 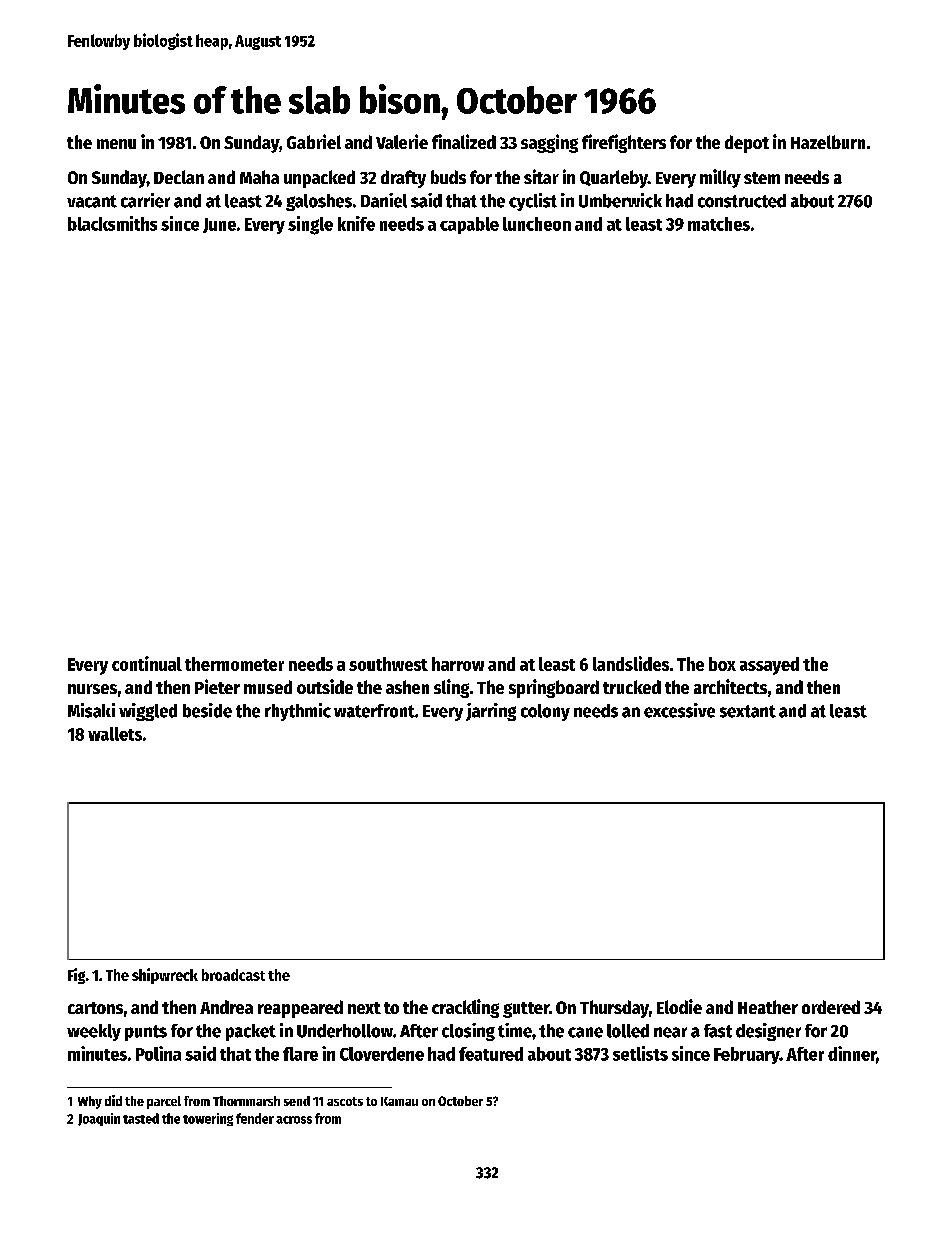 I want to click on harrow, so click(x=458, y=664).
